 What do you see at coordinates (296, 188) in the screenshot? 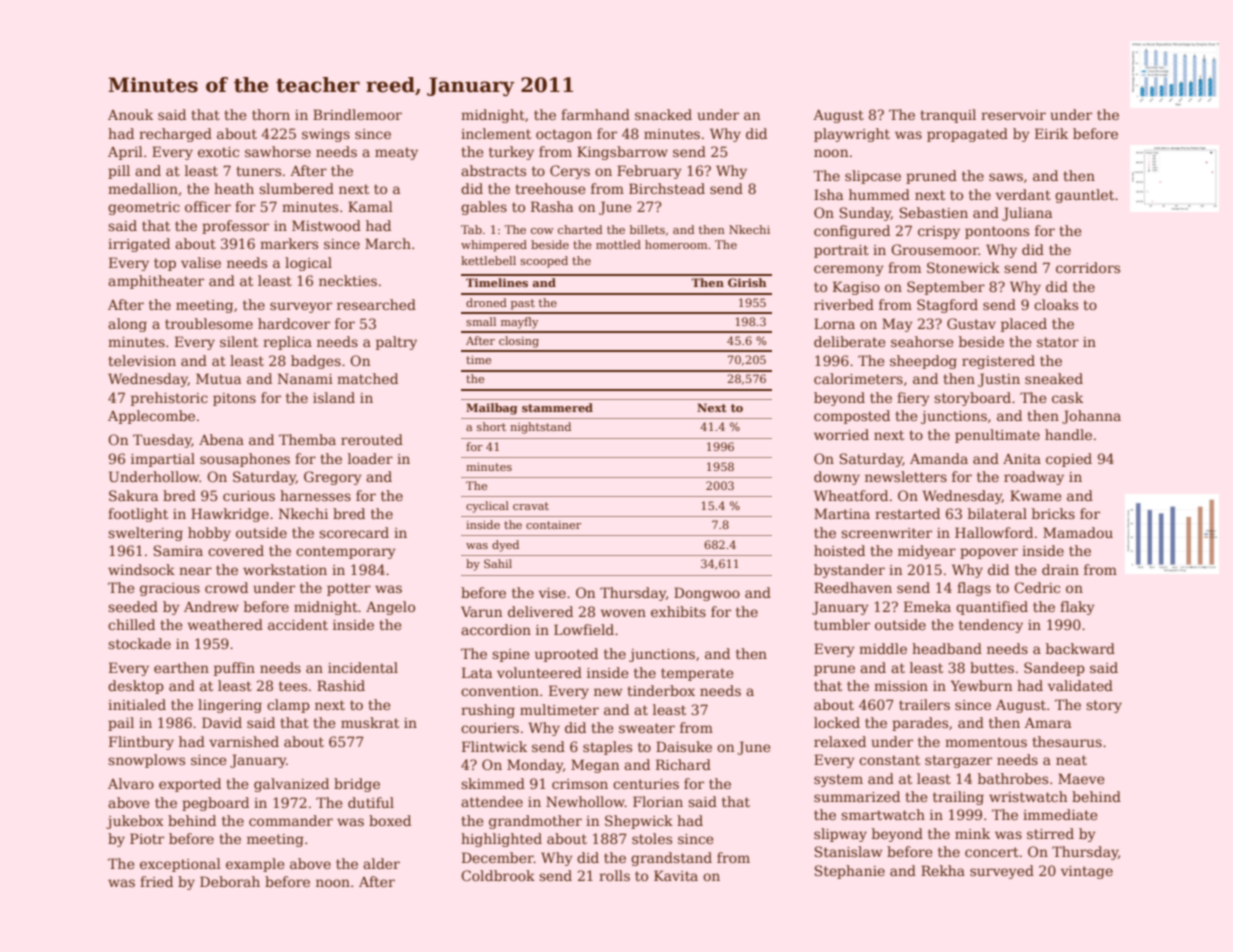
I see `slumbered` at bounding box center [296, 188].
